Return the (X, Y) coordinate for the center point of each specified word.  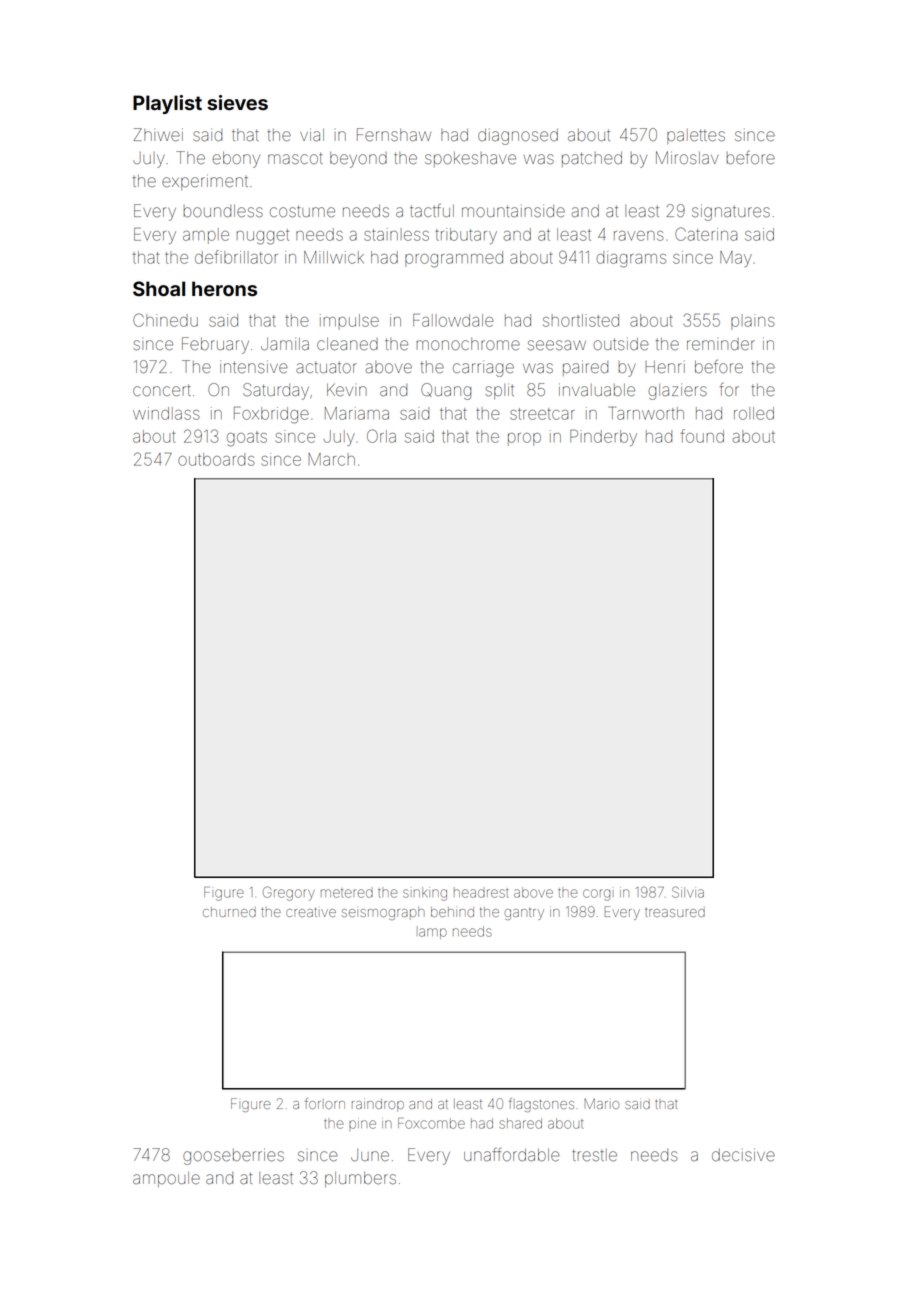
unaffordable (512, 1154)
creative (311, 912)
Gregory (289, 893)
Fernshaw (394, 135)
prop (524, 439)
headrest (481, 893)
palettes (696, 136)
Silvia (688, 892)
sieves (237, 102)
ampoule (166, 1179)
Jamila (285, 343)
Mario (602, 1103)
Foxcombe (431, 1123)
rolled (754, 413)
